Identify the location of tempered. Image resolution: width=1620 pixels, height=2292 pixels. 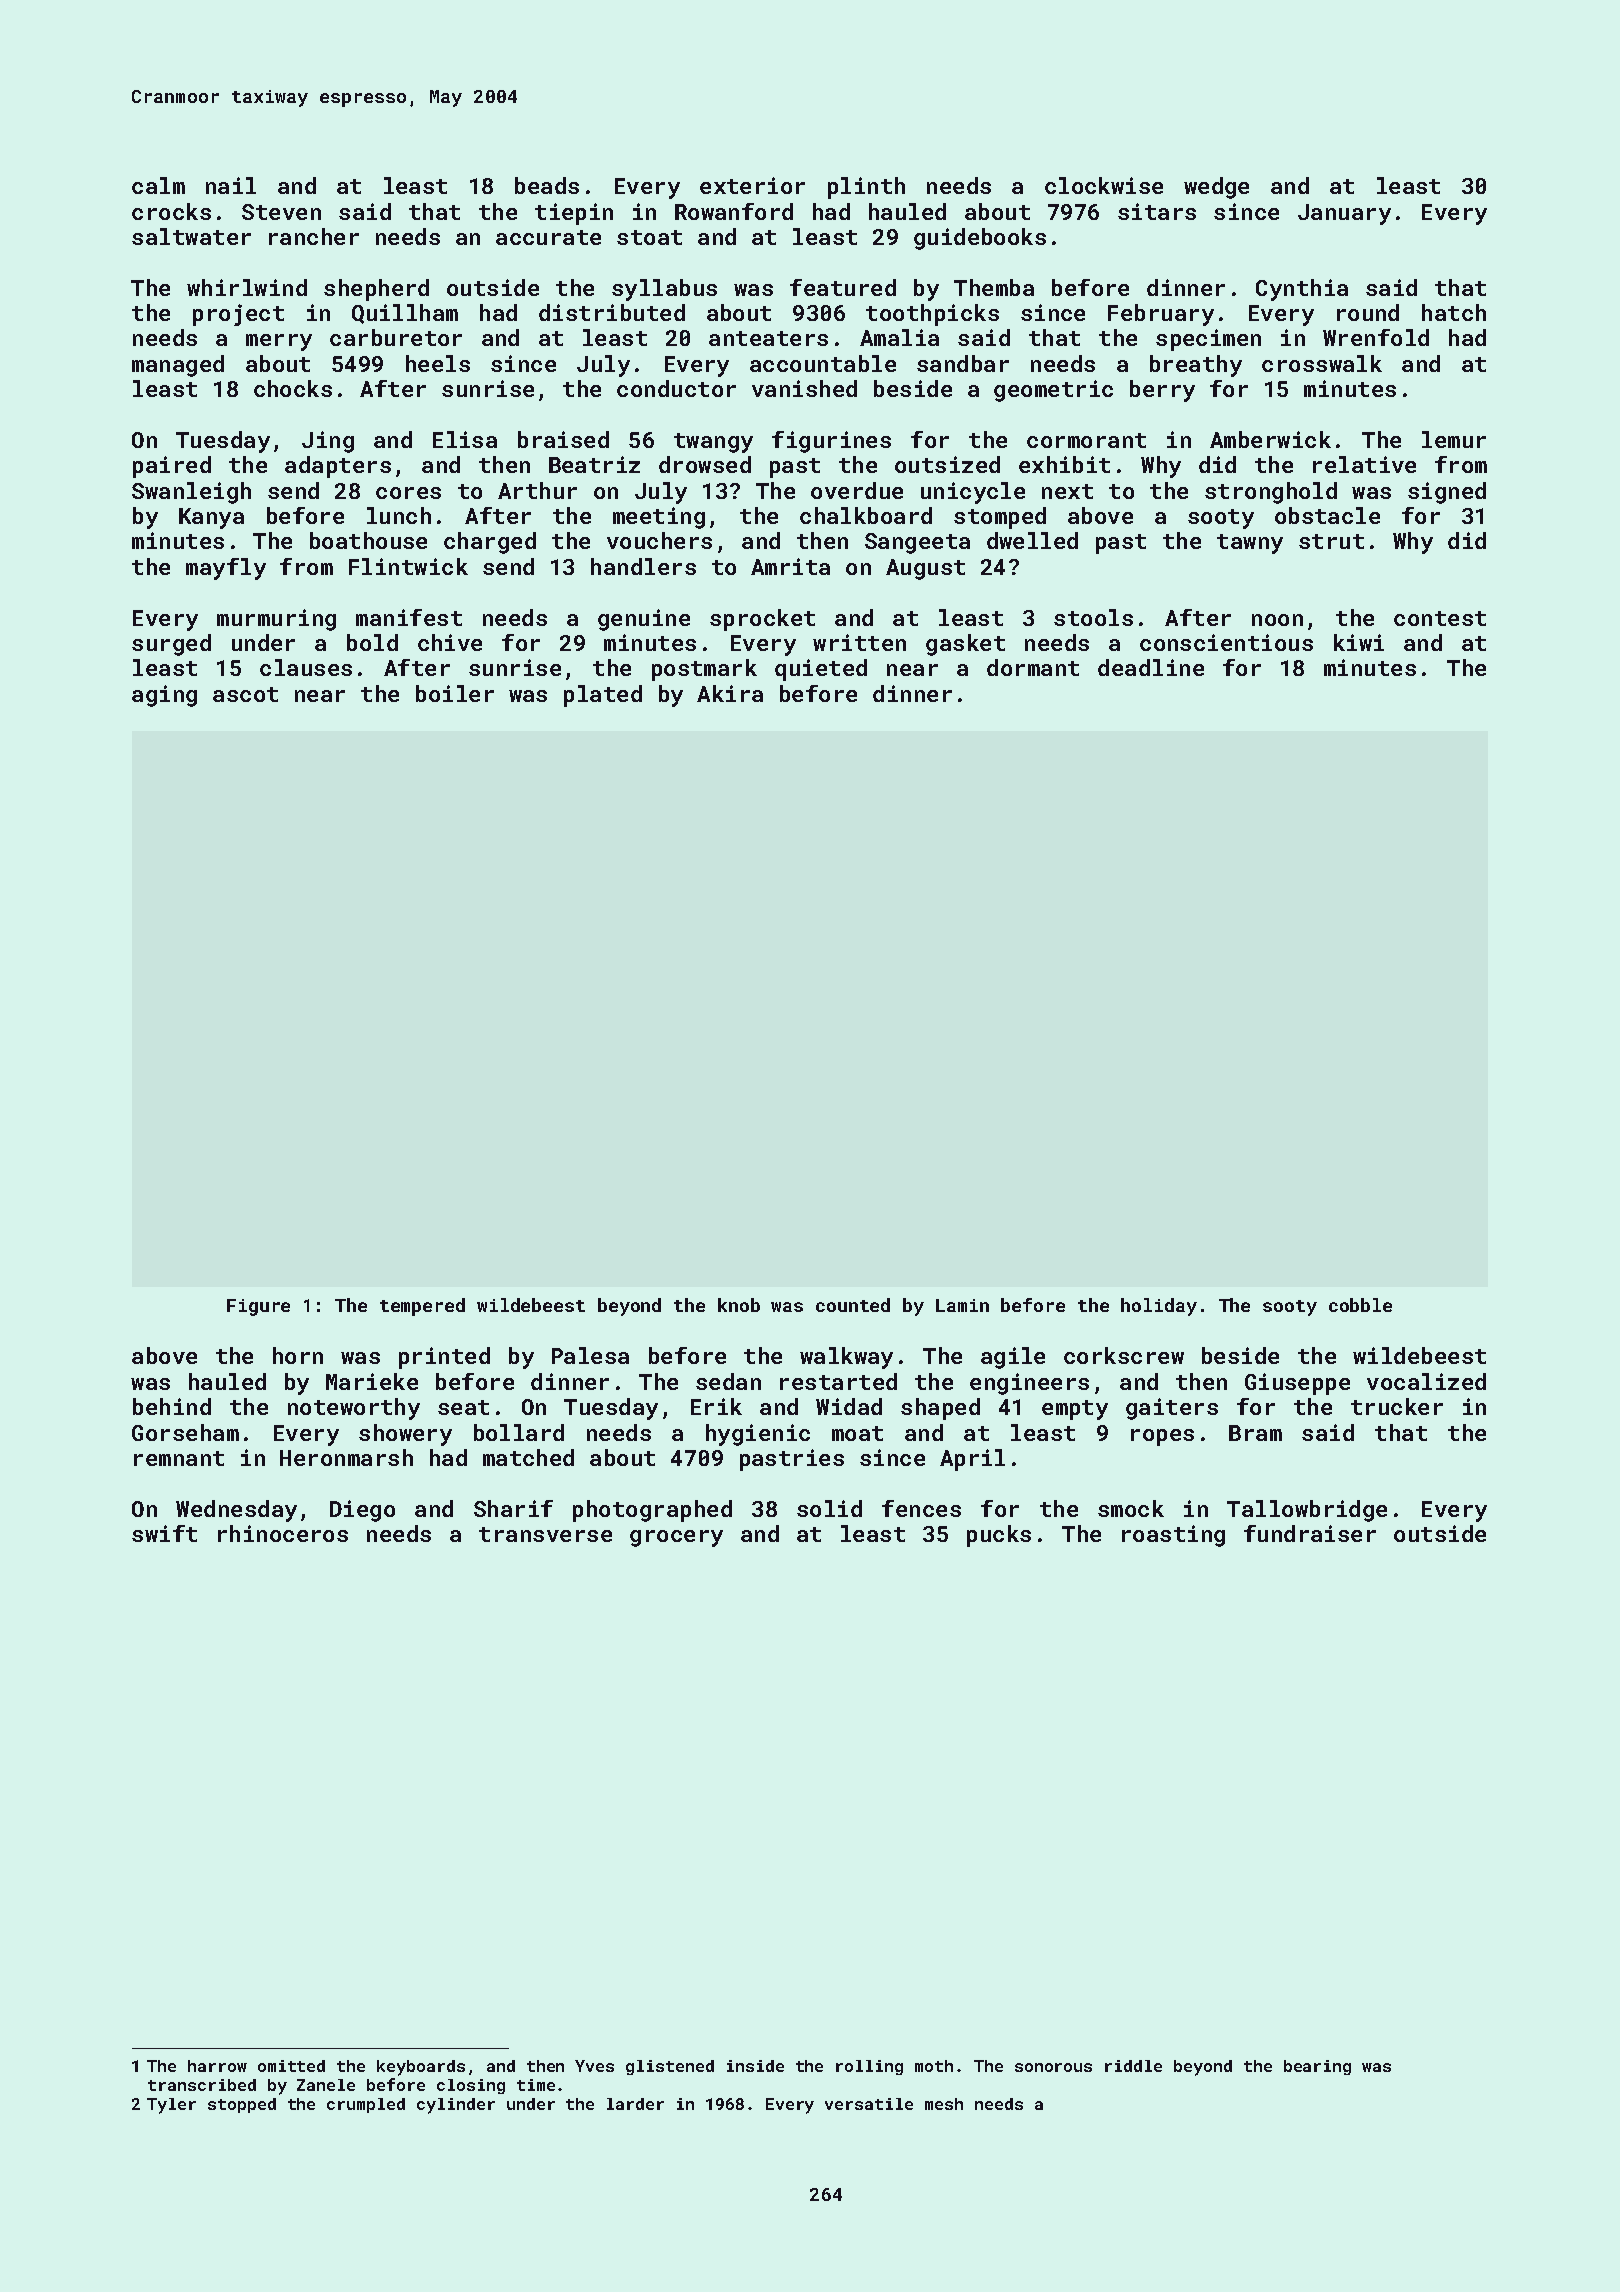
(422, 1307).
